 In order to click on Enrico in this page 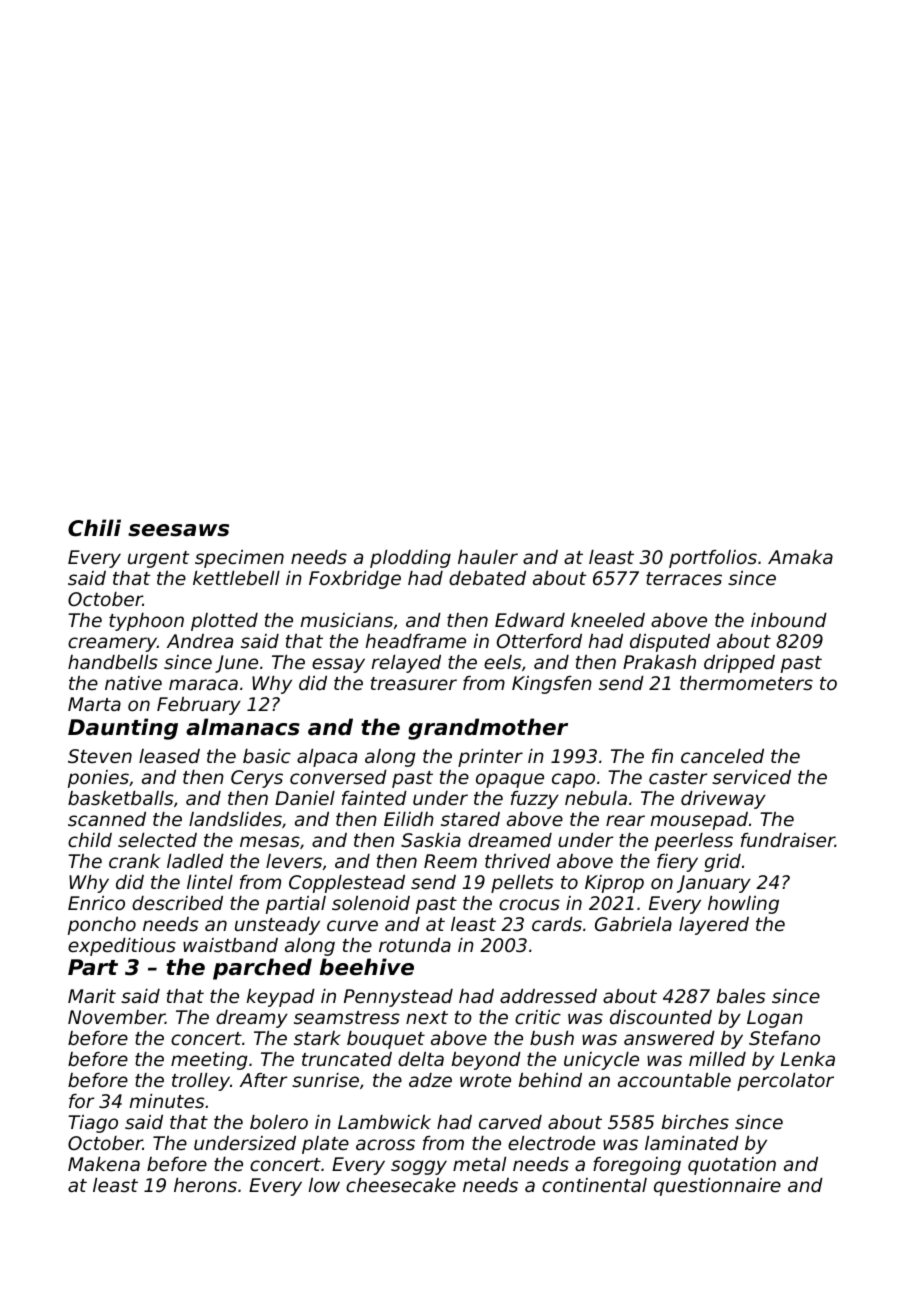, I will do `click(96, 903)`.
